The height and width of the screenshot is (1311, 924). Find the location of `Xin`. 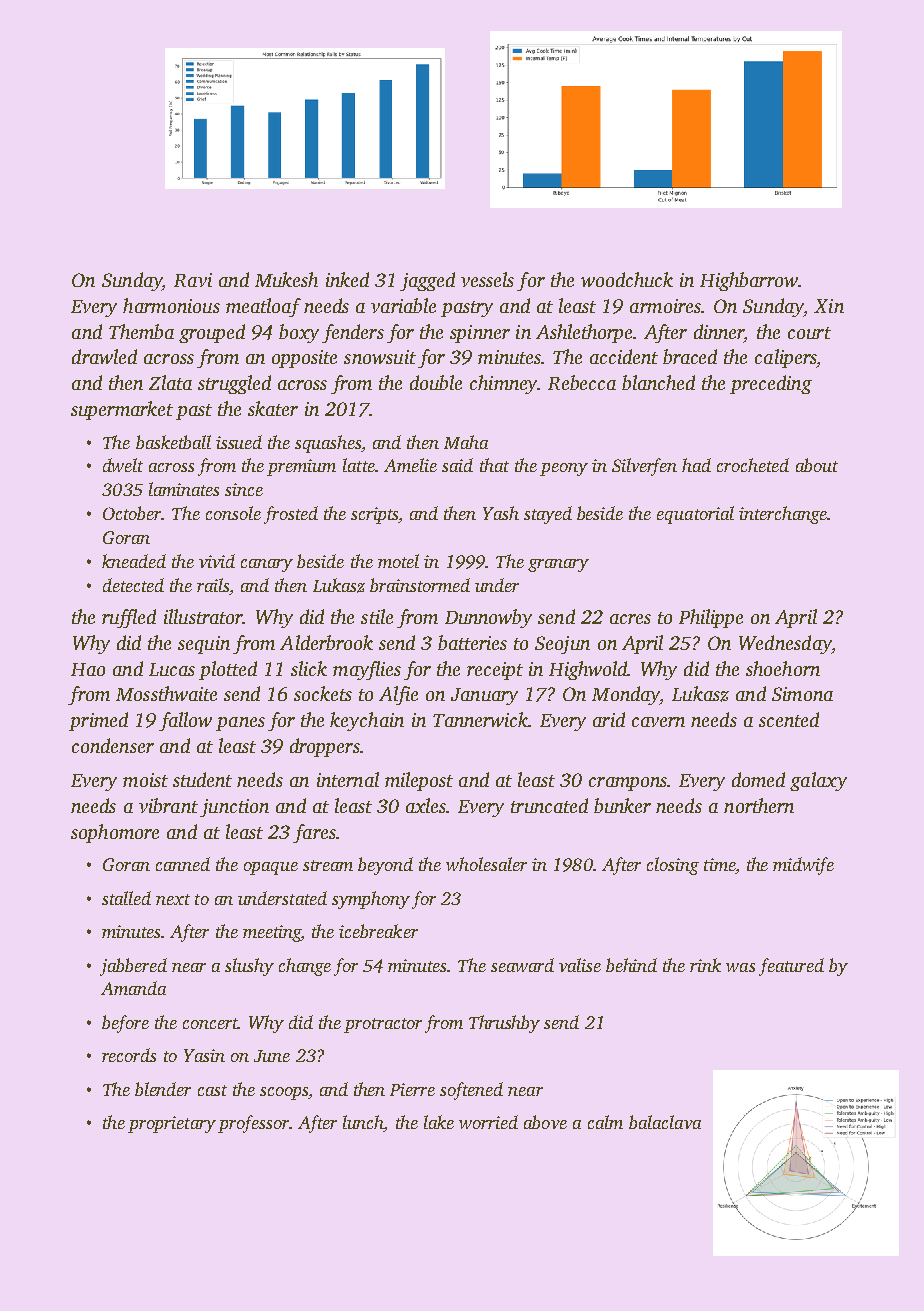

Xin is located at coordinates (829, 306).
